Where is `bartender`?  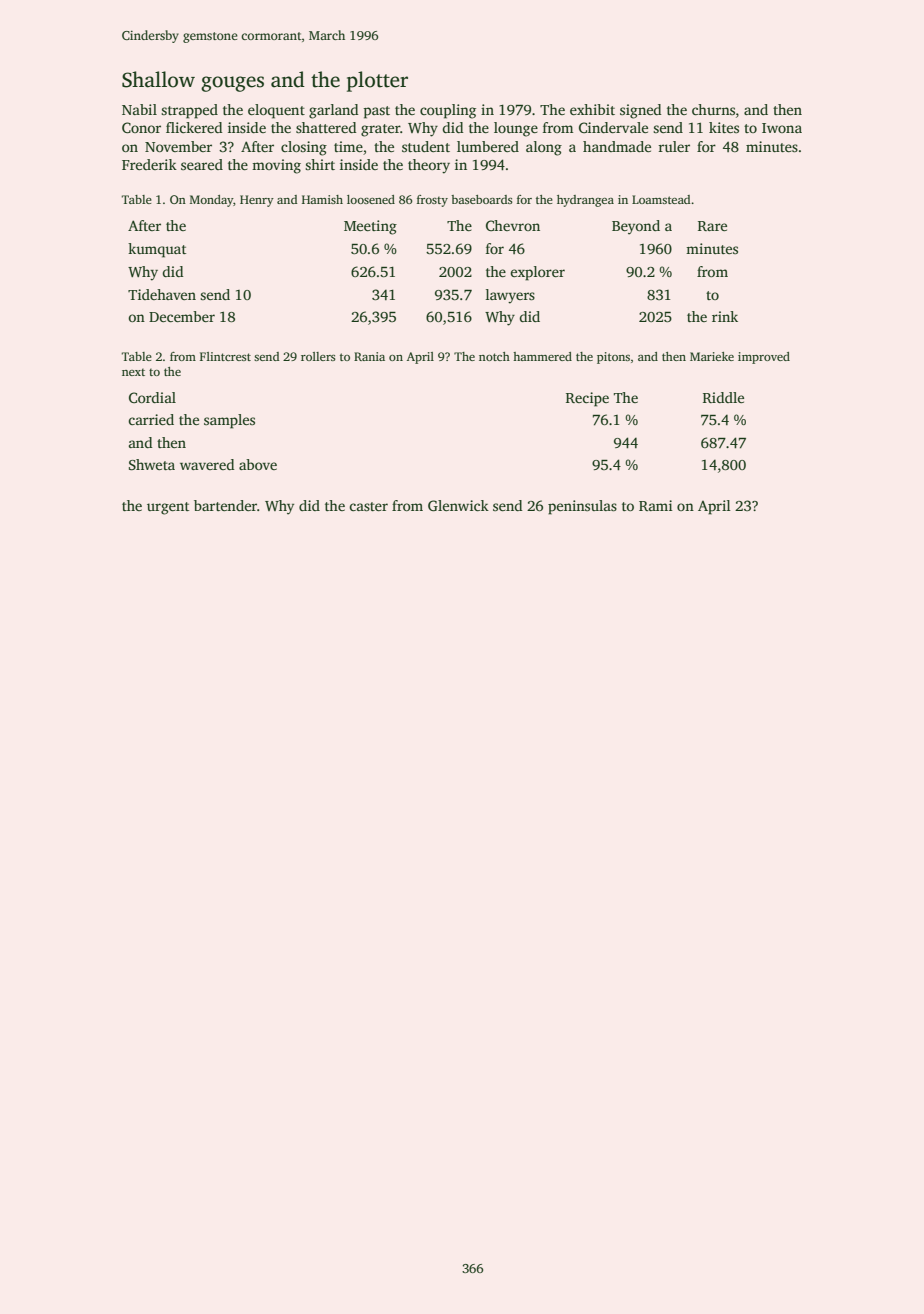 bartender is located at coordinates (225, 505).
